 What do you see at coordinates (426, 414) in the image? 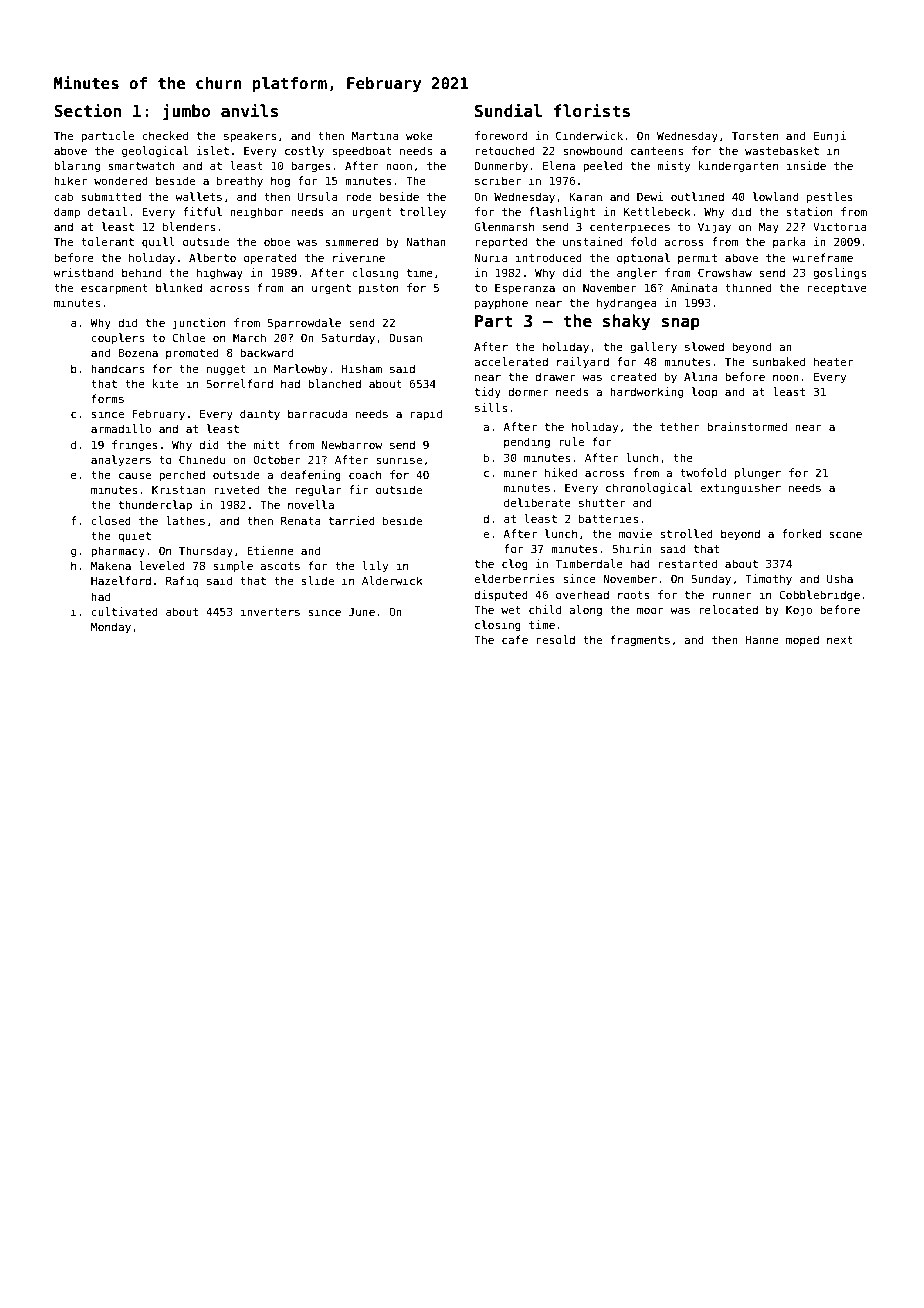
I see `rapid` at bounding box center [426, 414].
